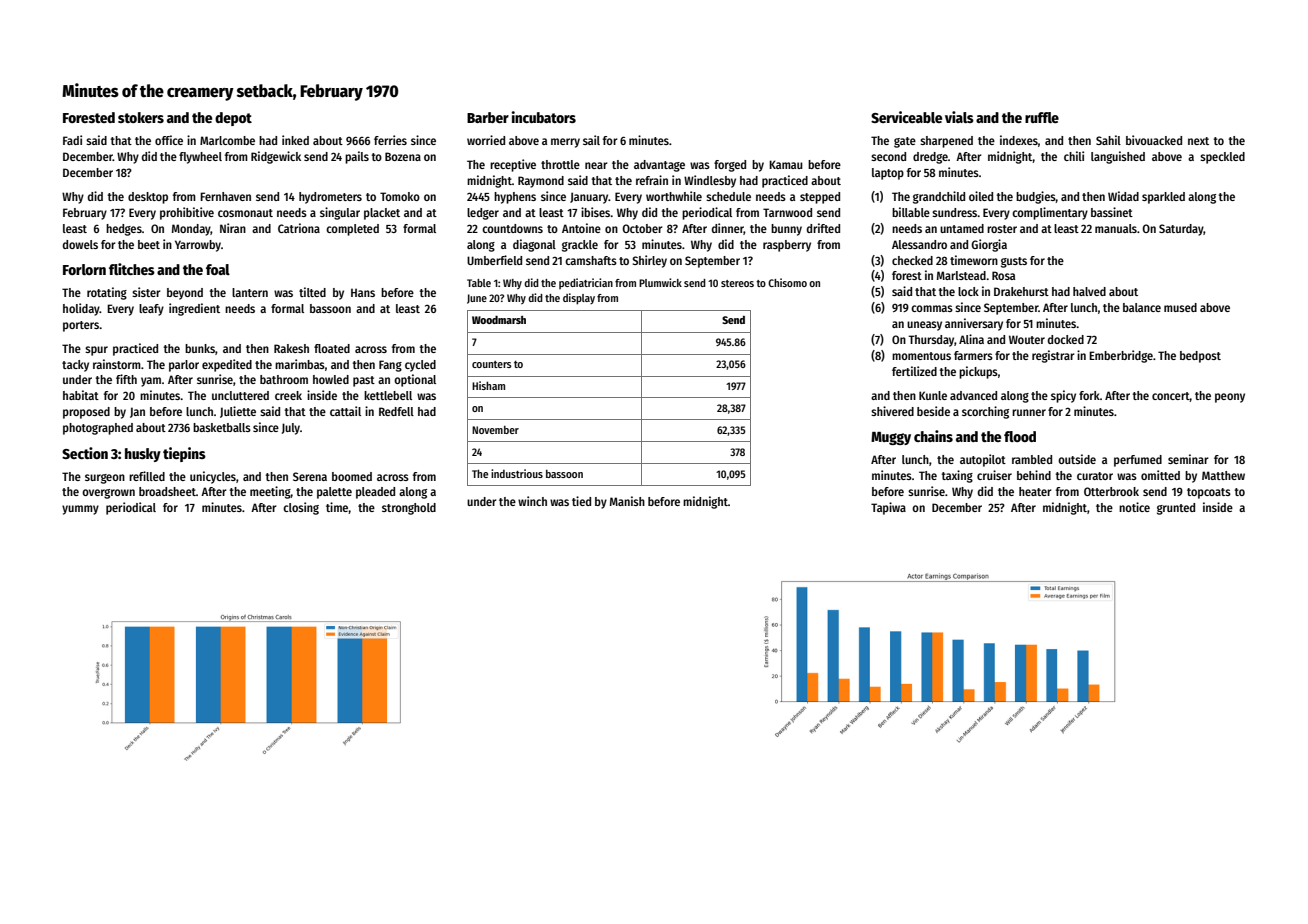 This document has height=924, width=1308. I want to click on untamed, so click(962, 228).
